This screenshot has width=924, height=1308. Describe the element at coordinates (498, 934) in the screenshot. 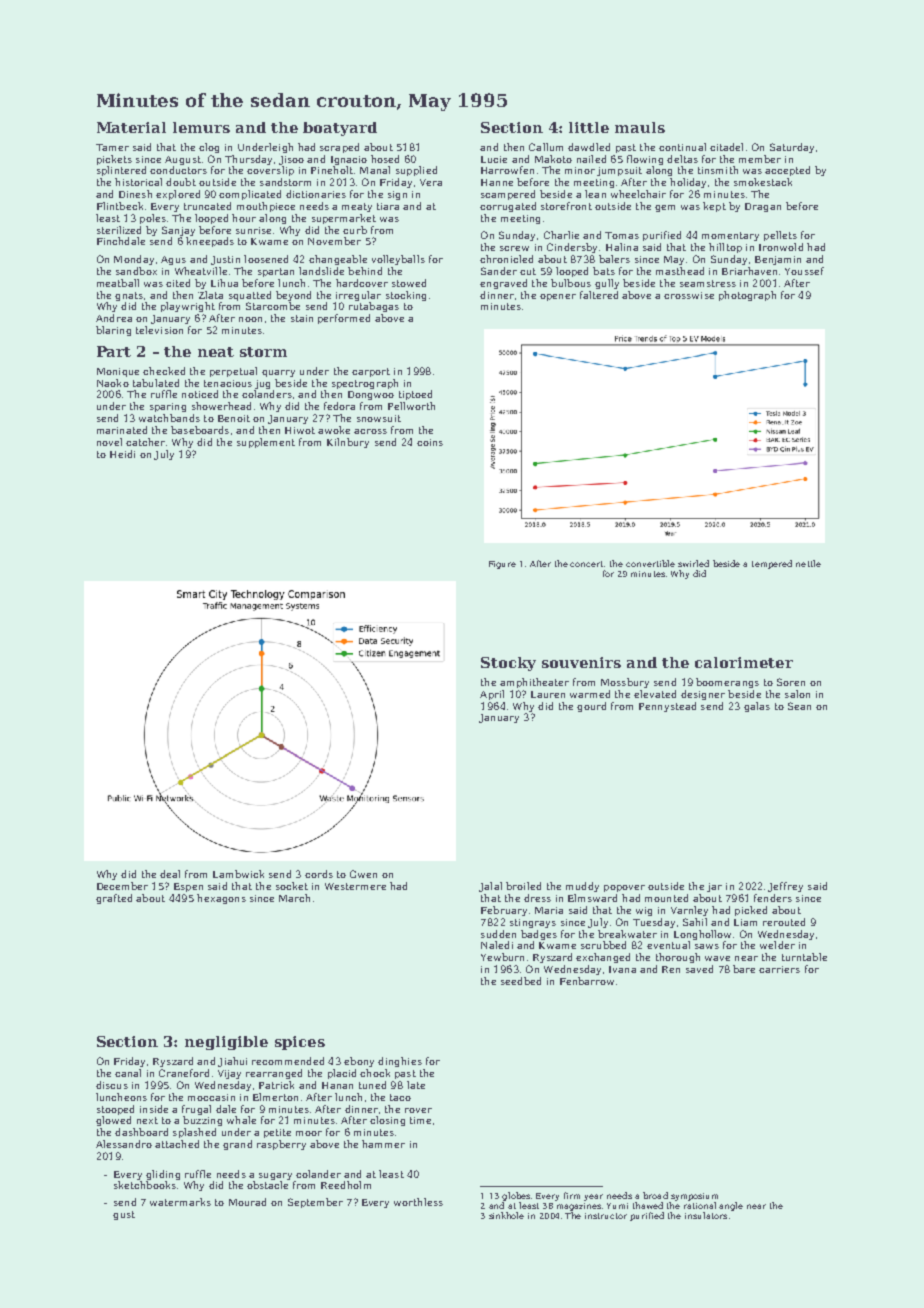

I see `sudden` at that location.
